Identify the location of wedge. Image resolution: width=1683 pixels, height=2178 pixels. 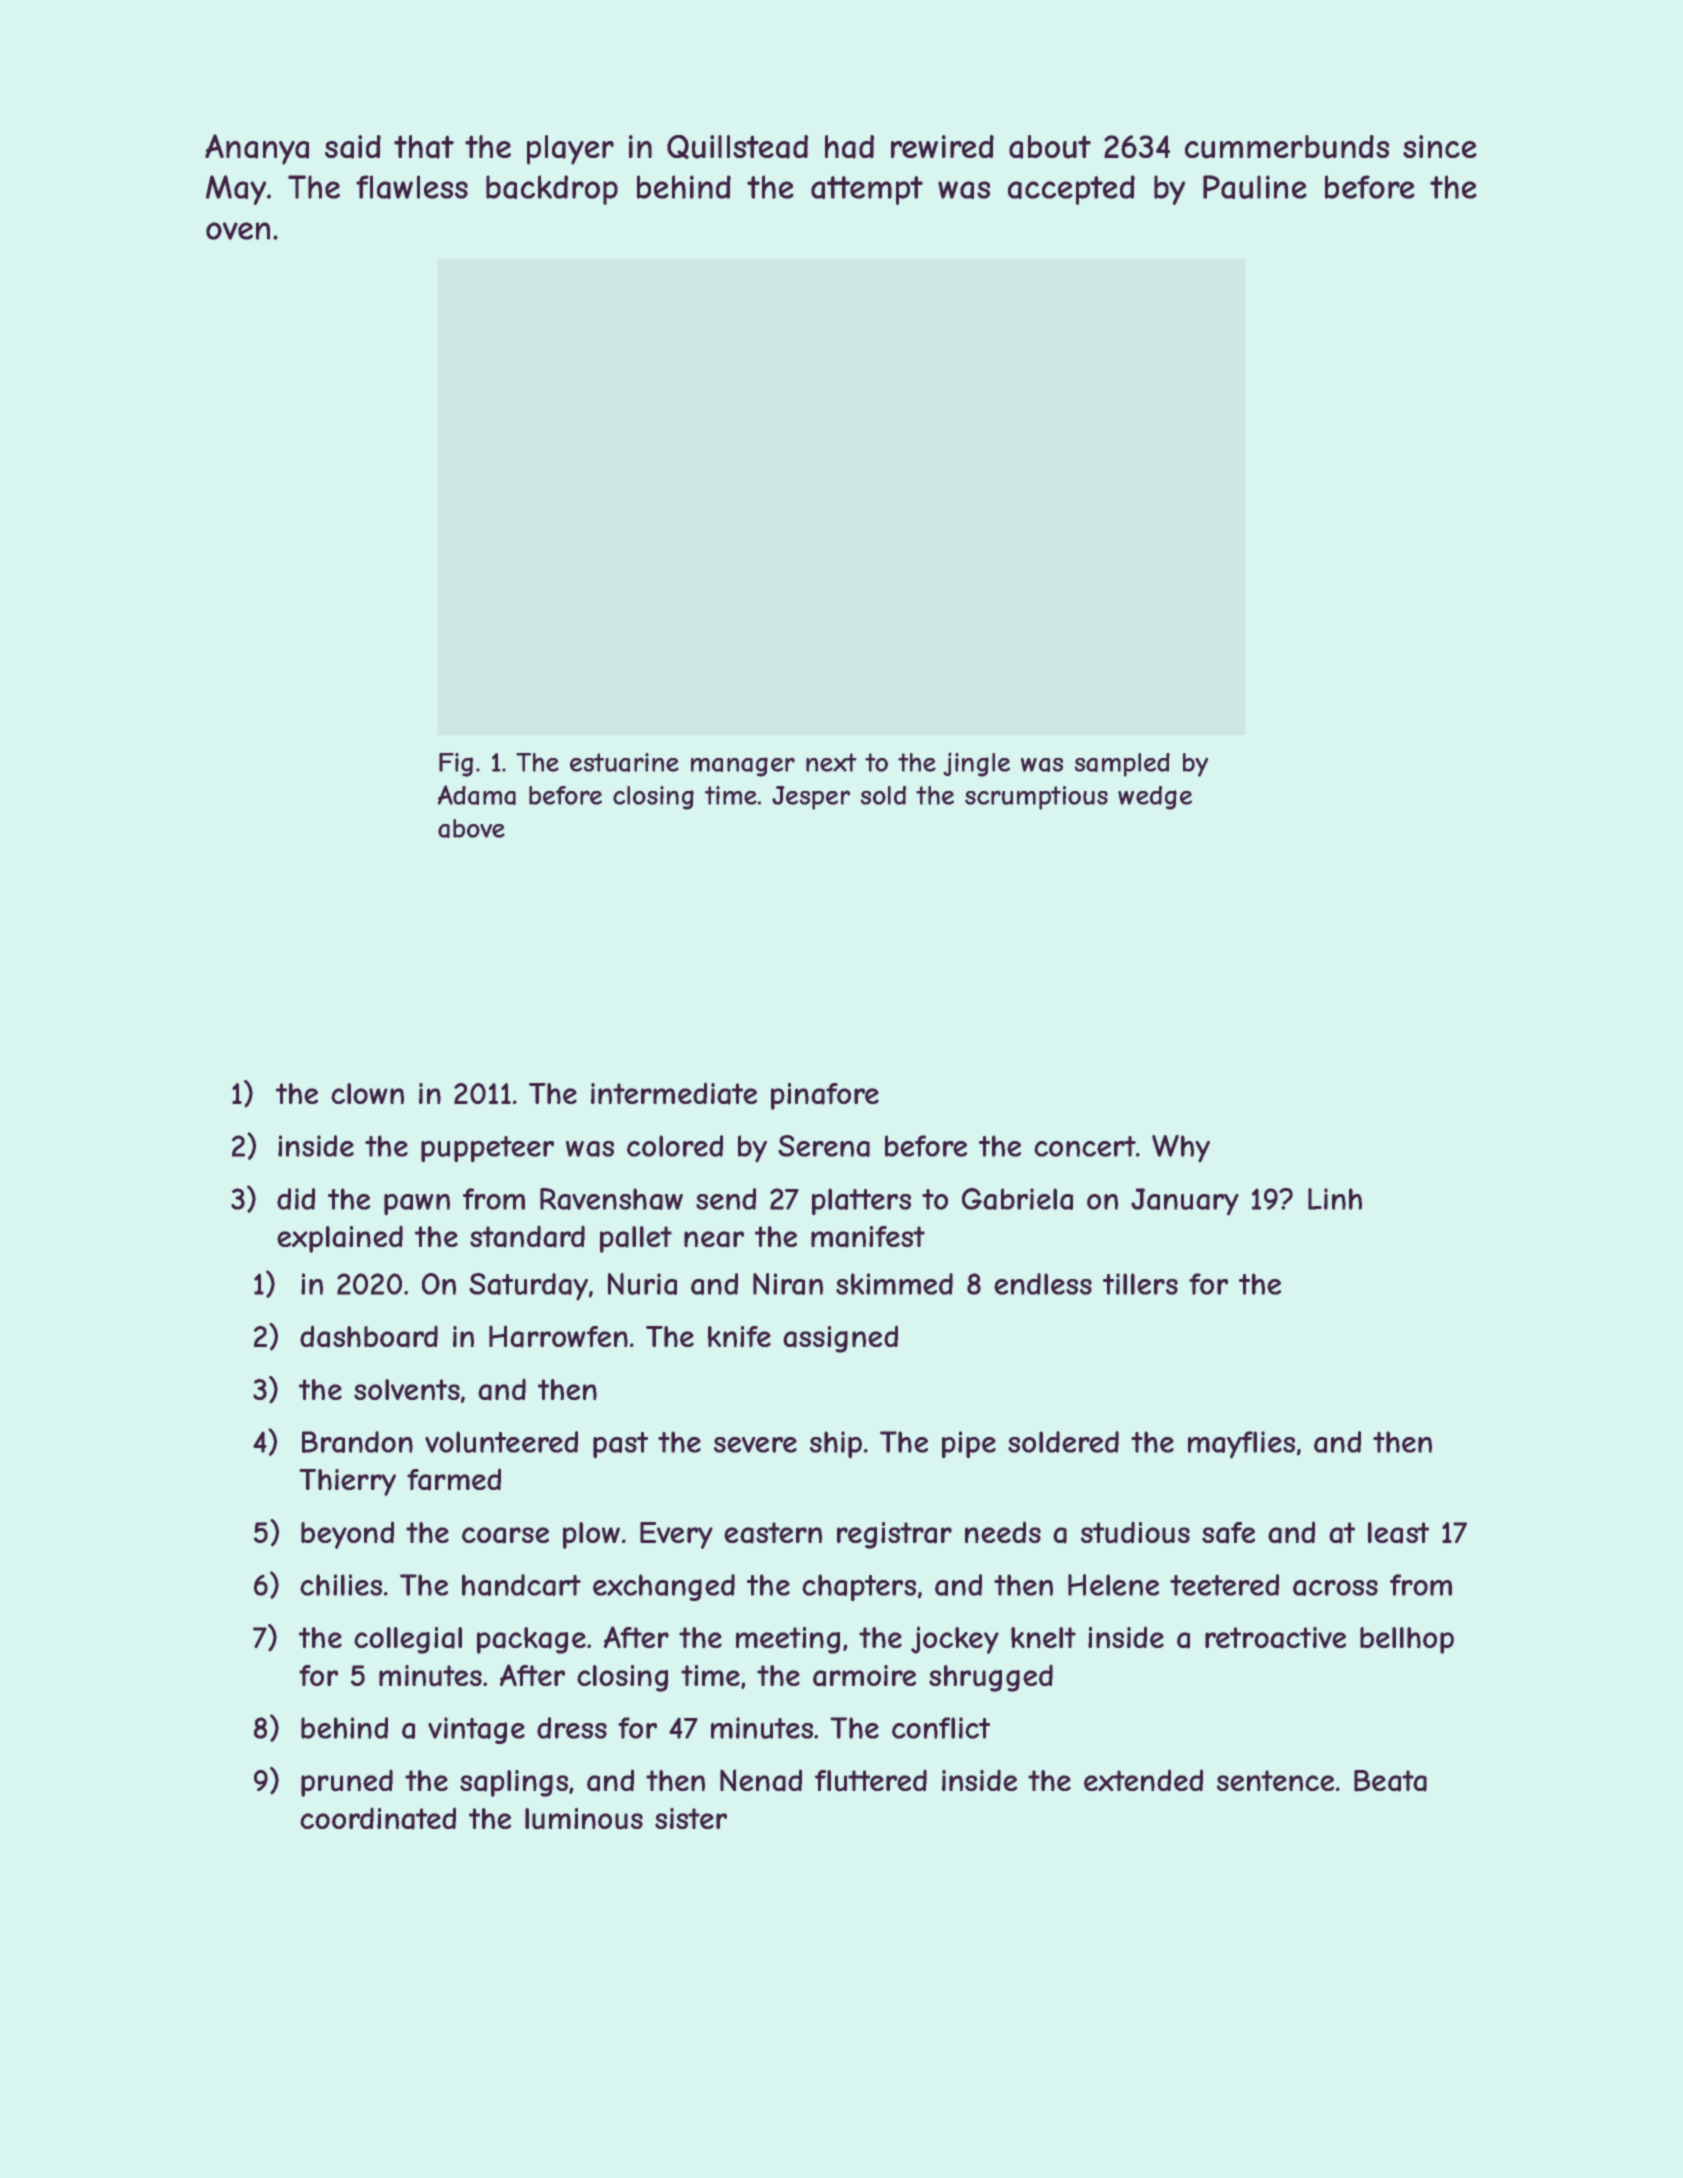
(1155, 798).
